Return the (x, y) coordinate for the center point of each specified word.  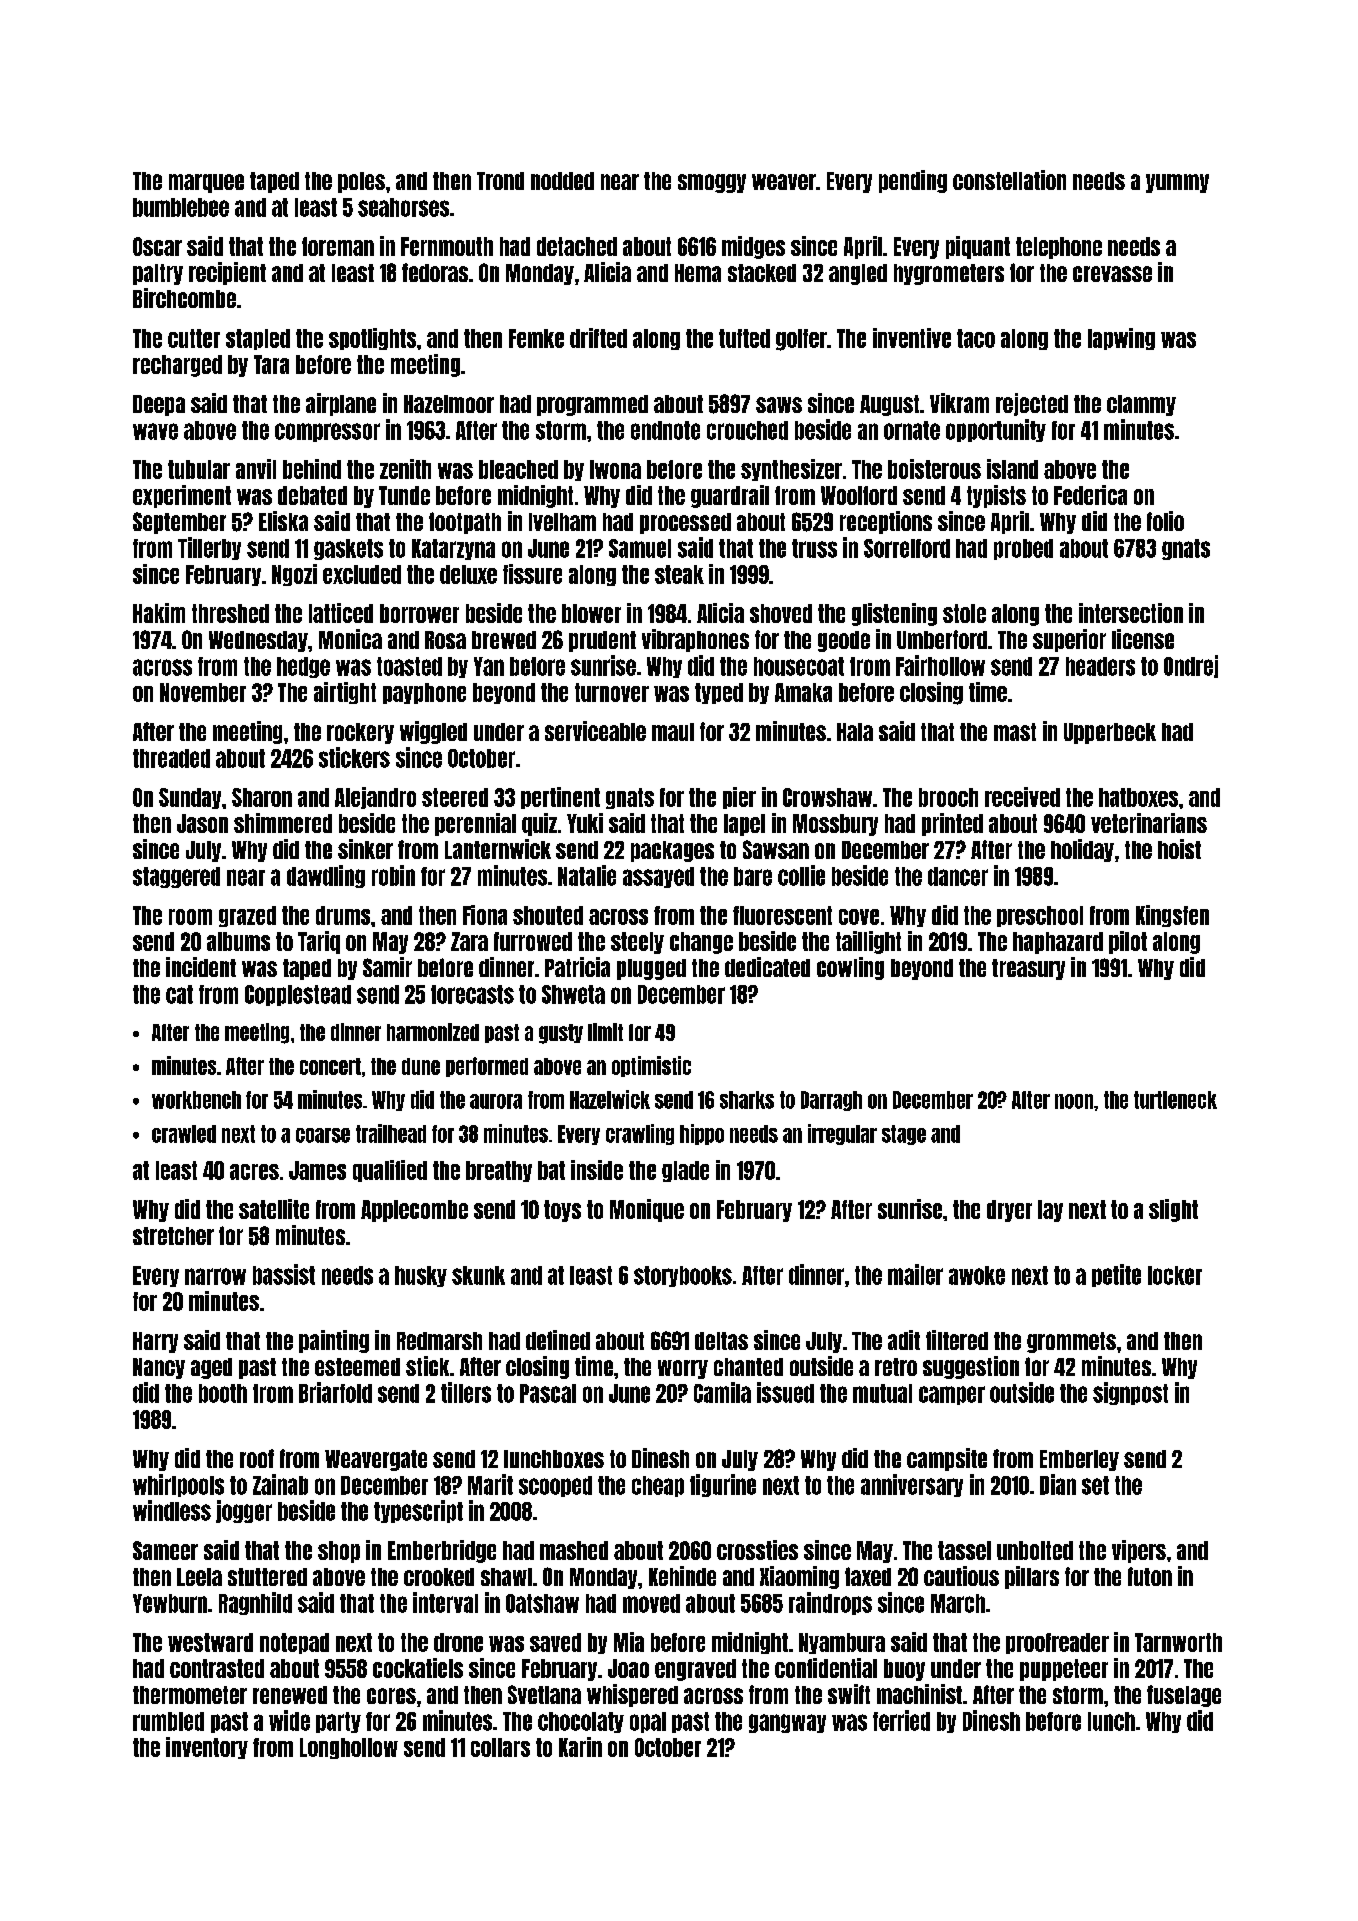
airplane (341, 404)
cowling (850, 968)
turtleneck (1175, 1100)
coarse (323, 1135)
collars (500, 1747)
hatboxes (1138, 797)
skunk (478, 1275)
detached (577, 246)
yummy (1177, 183)
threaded (171, 758)
